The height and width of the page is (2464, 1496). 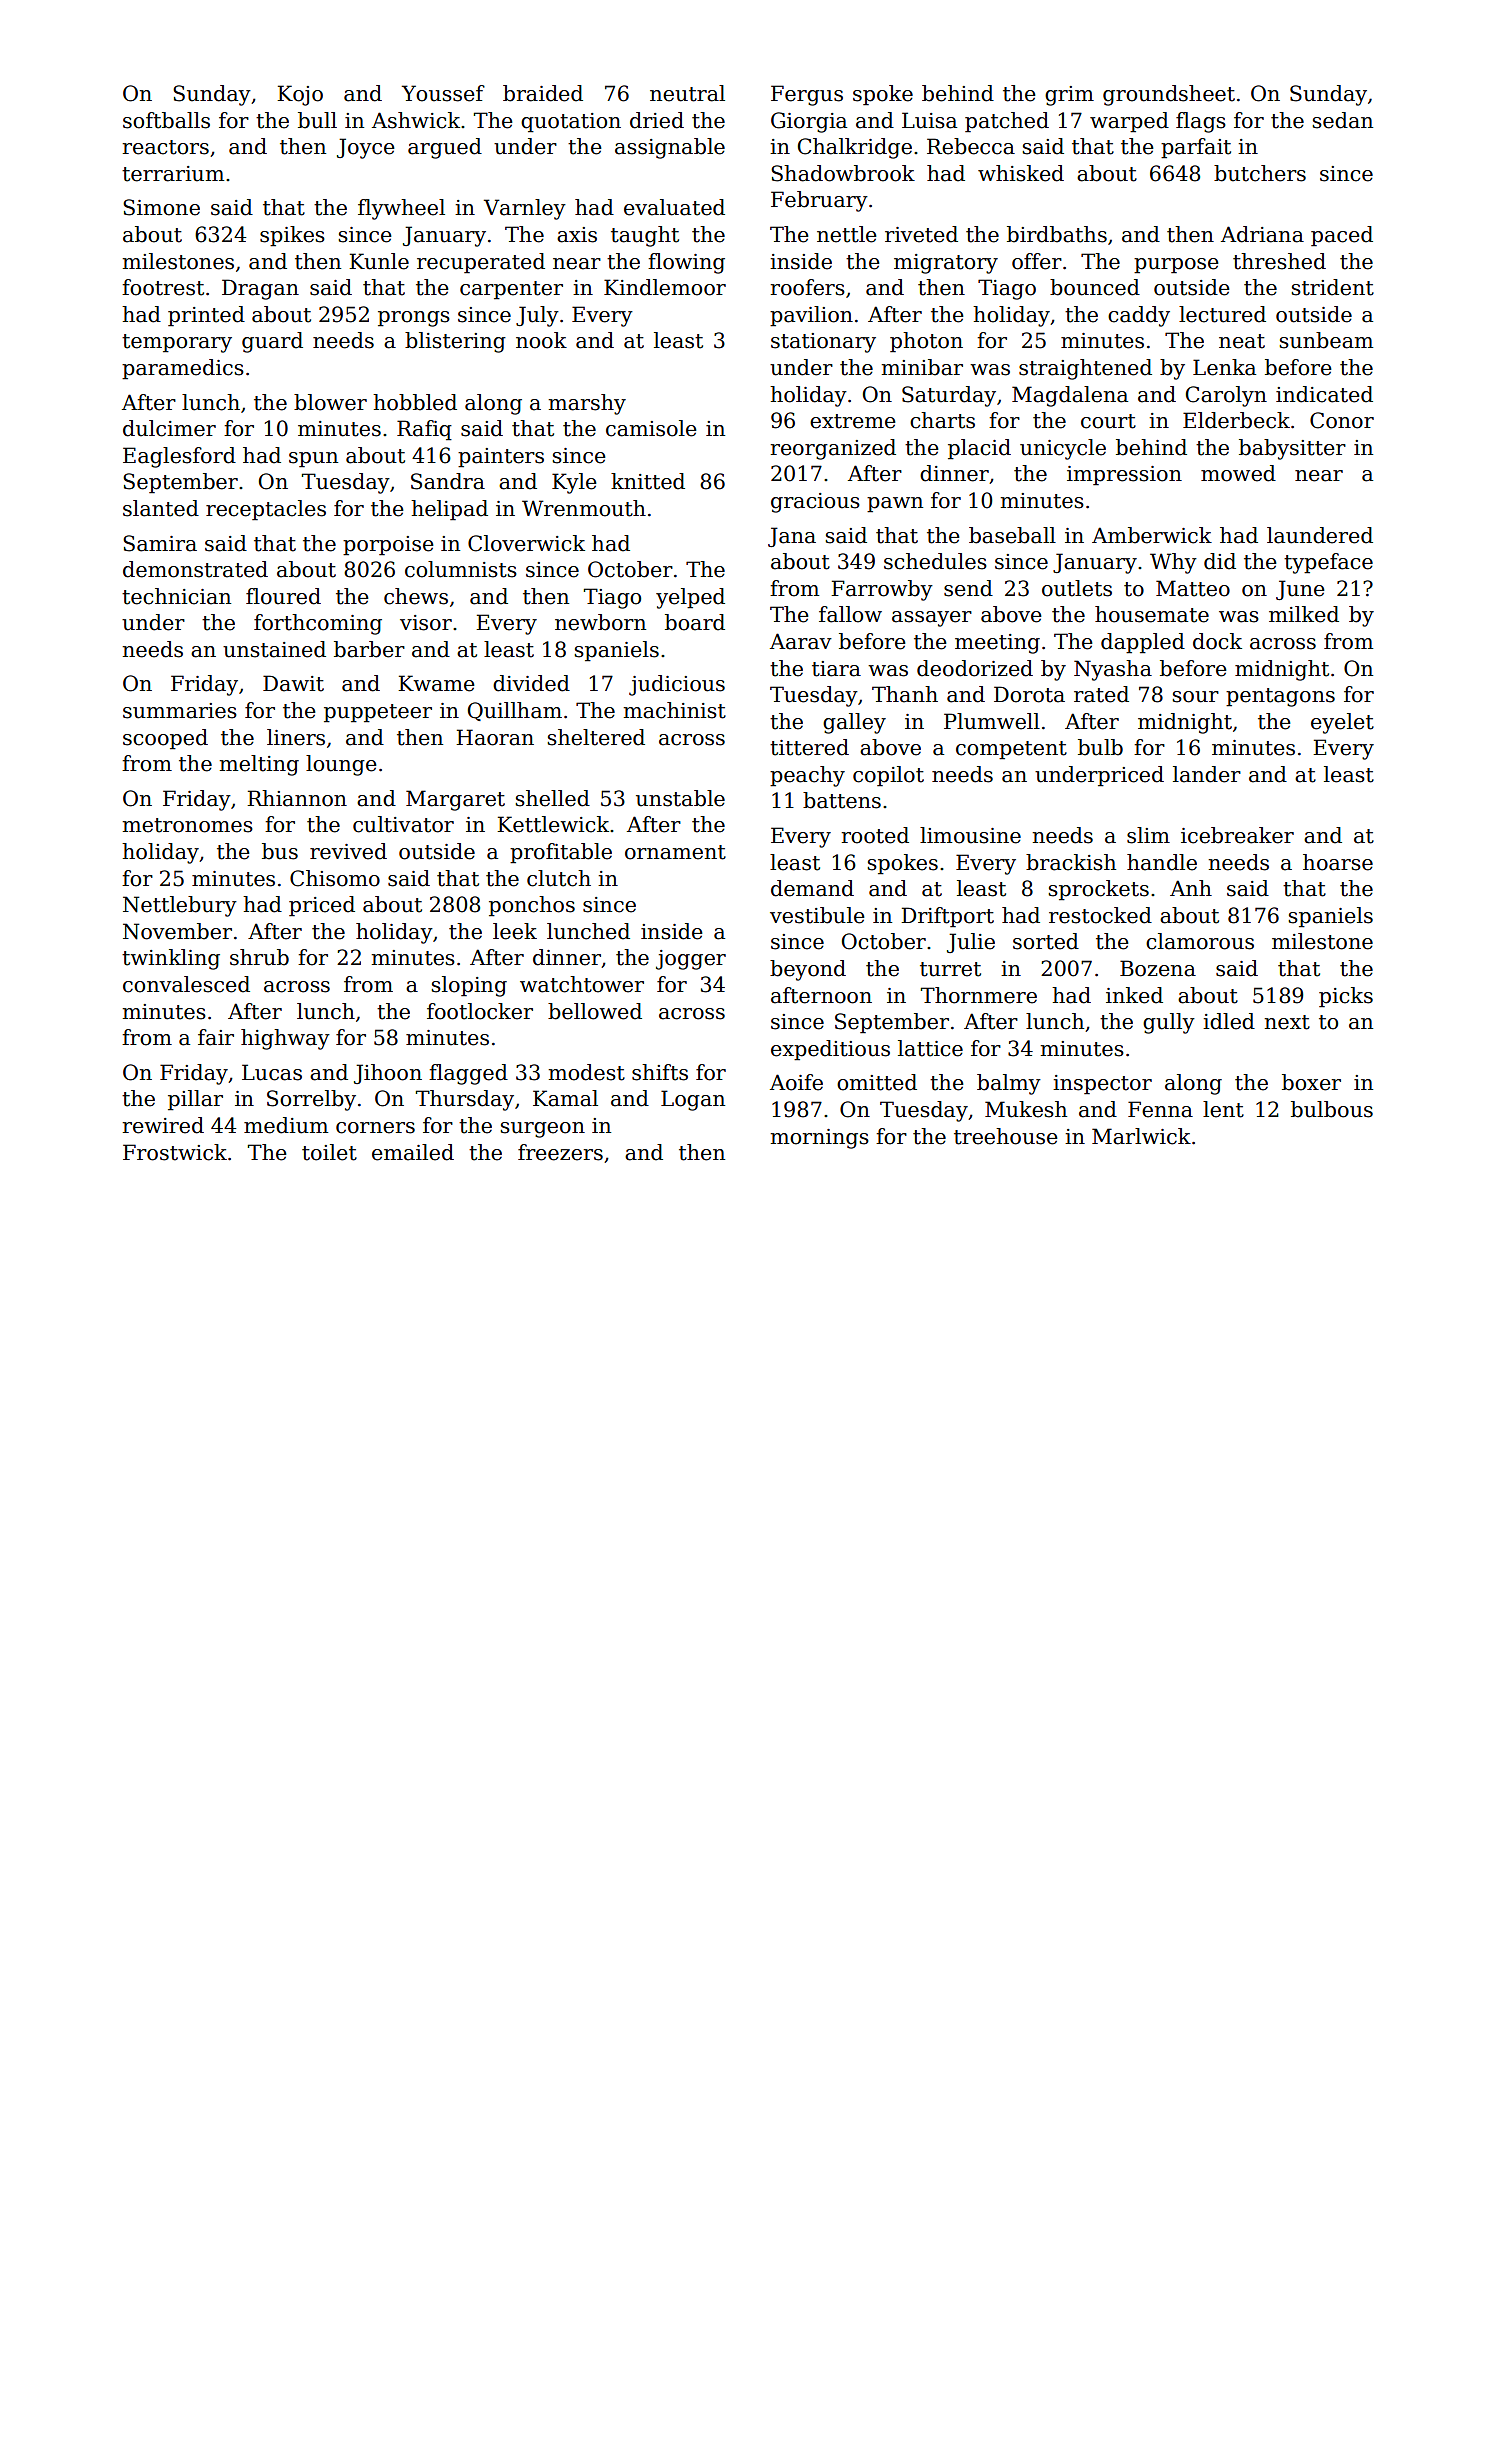 What do you see at coordinates (970, 835) in the page?
I see `limousine` at bounding box center [970, 835].
